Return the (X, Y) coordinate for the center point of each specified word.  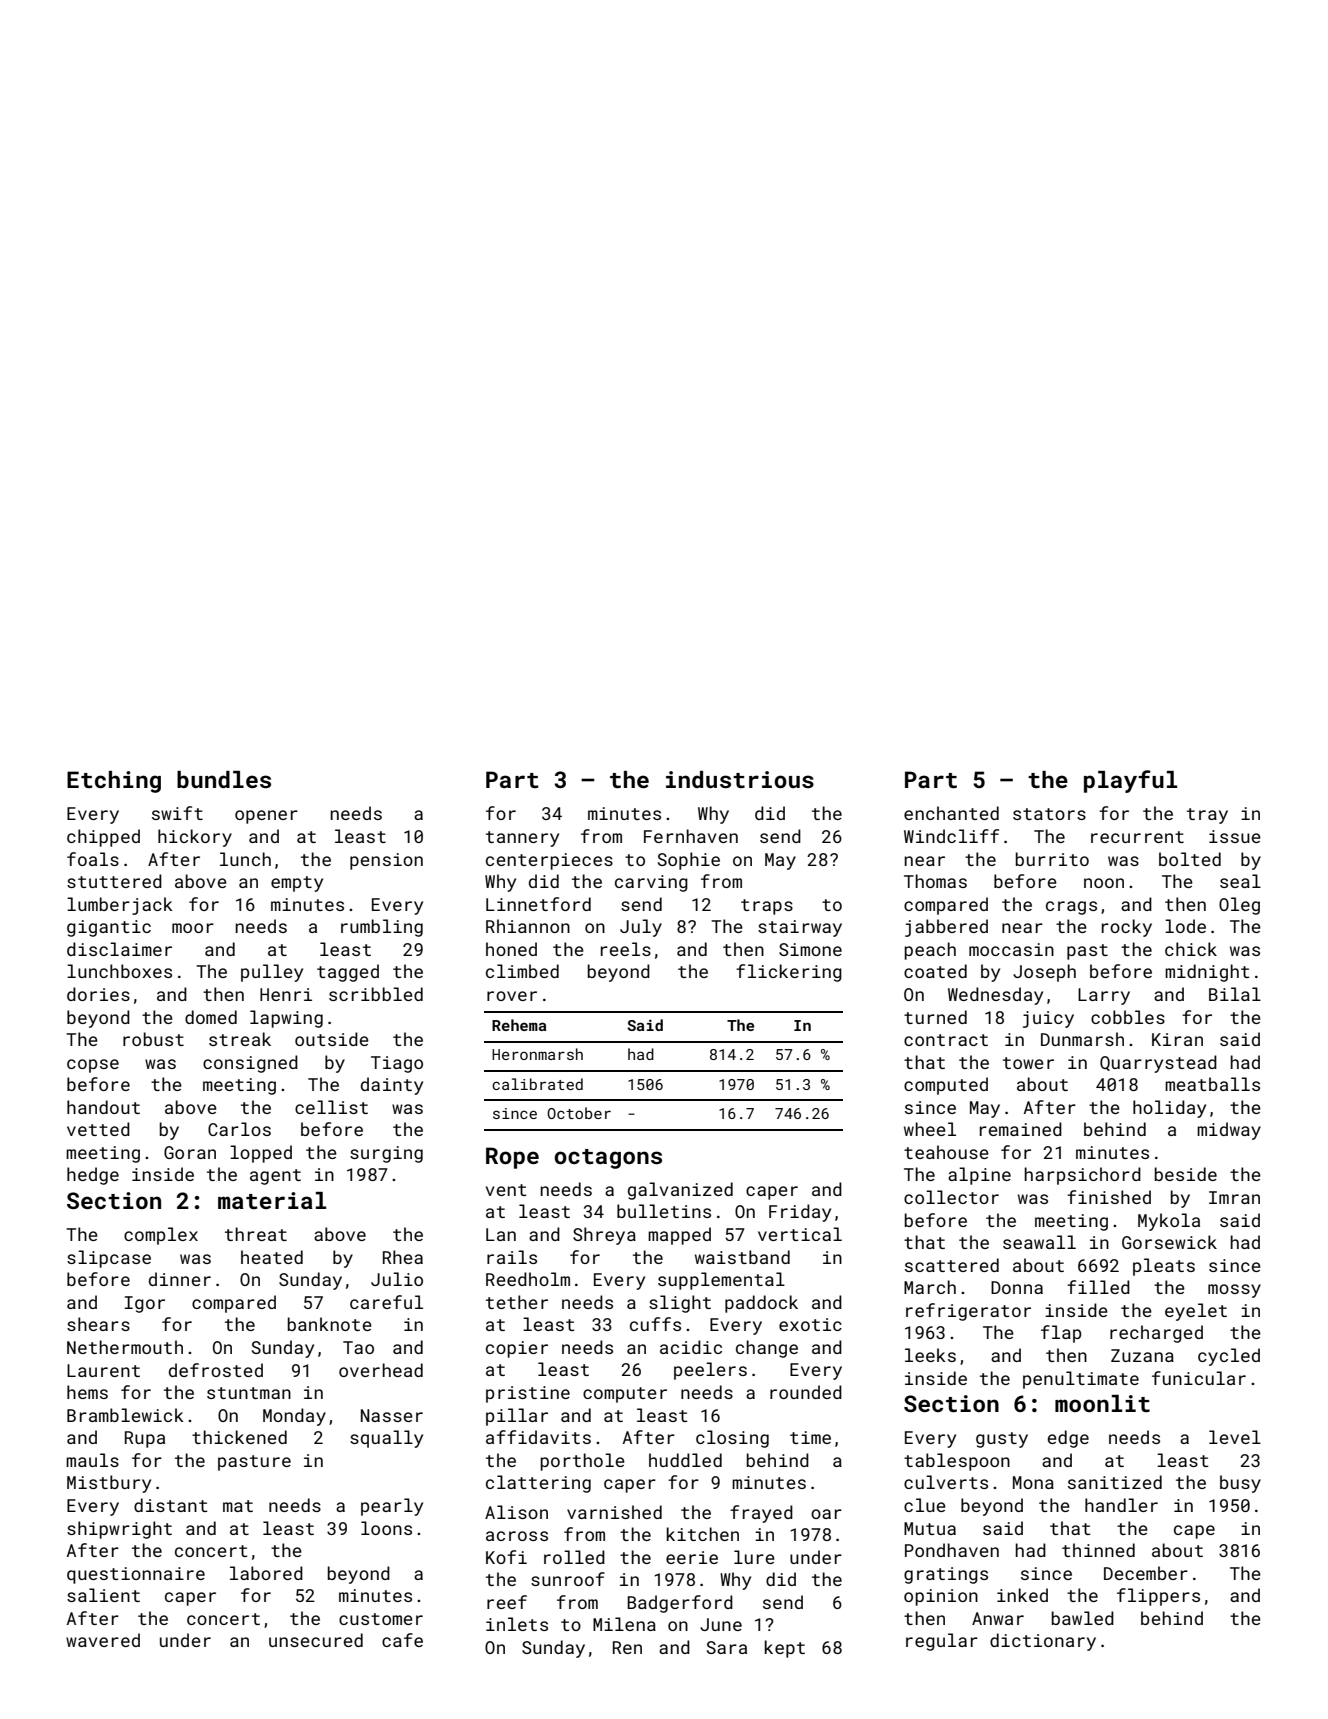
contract (946, 1040)
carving (651, 883)
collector (951, 1197)
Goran (190, 1152)
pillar (517, 1417)
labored (266, 1573)
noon (1104, 883)
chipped (103, 838)
